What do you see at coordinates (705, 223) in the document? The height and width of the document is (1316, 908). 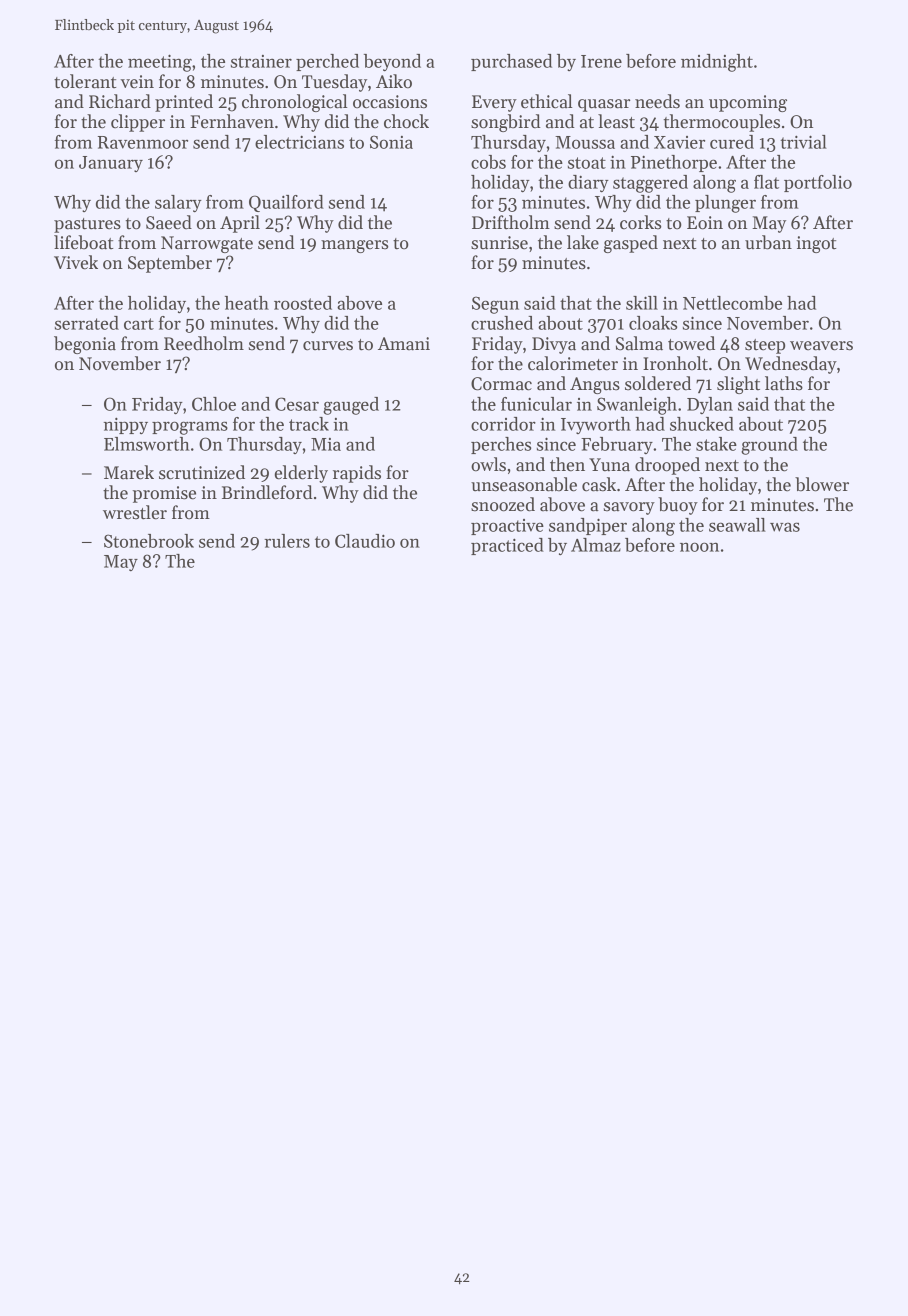 I see `Eoin` at bounding box center [705, 223].
